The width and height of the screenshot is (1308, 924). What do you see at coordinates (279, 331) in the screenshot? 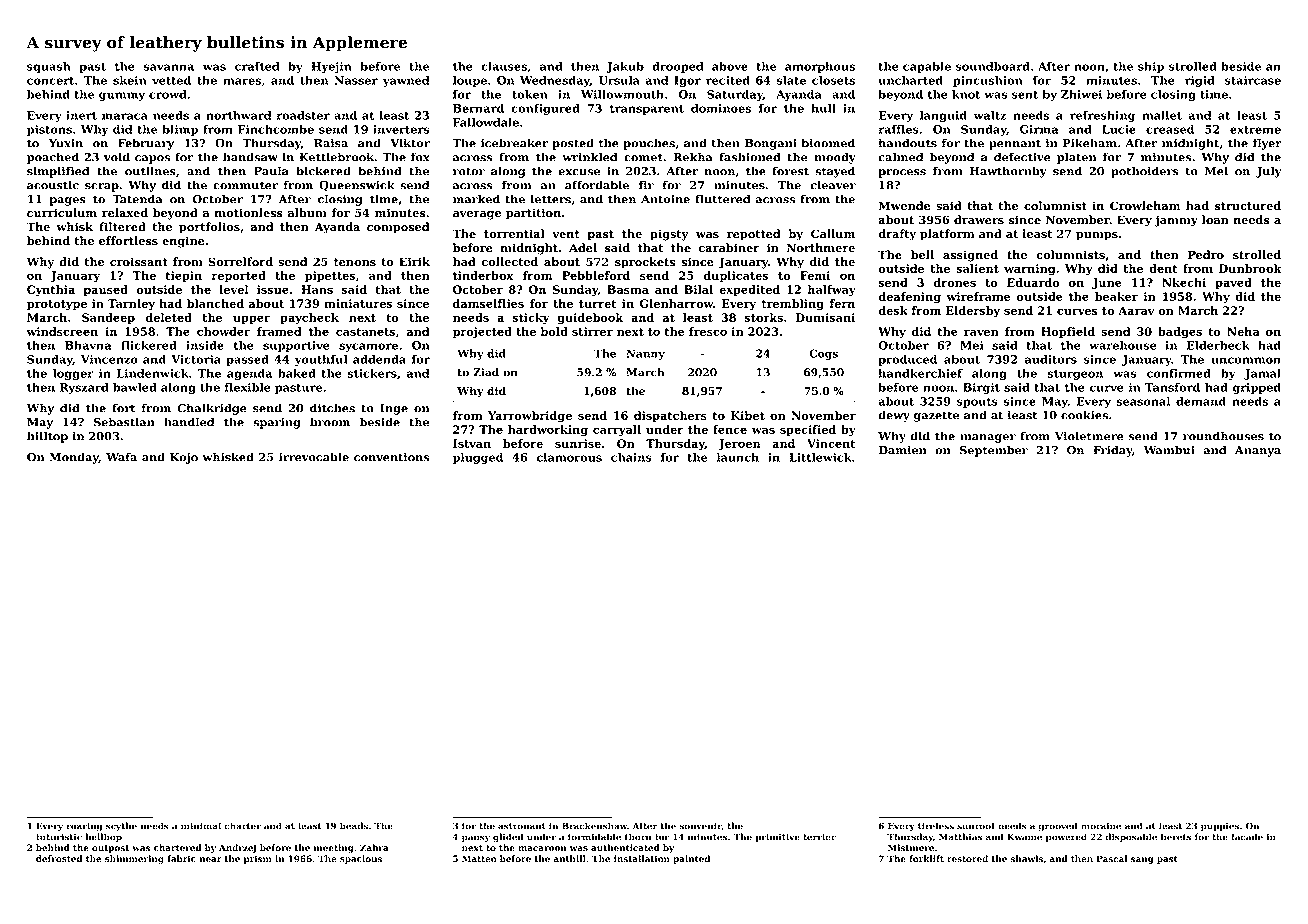
I see `framed` at bounding box center [279, 331].
